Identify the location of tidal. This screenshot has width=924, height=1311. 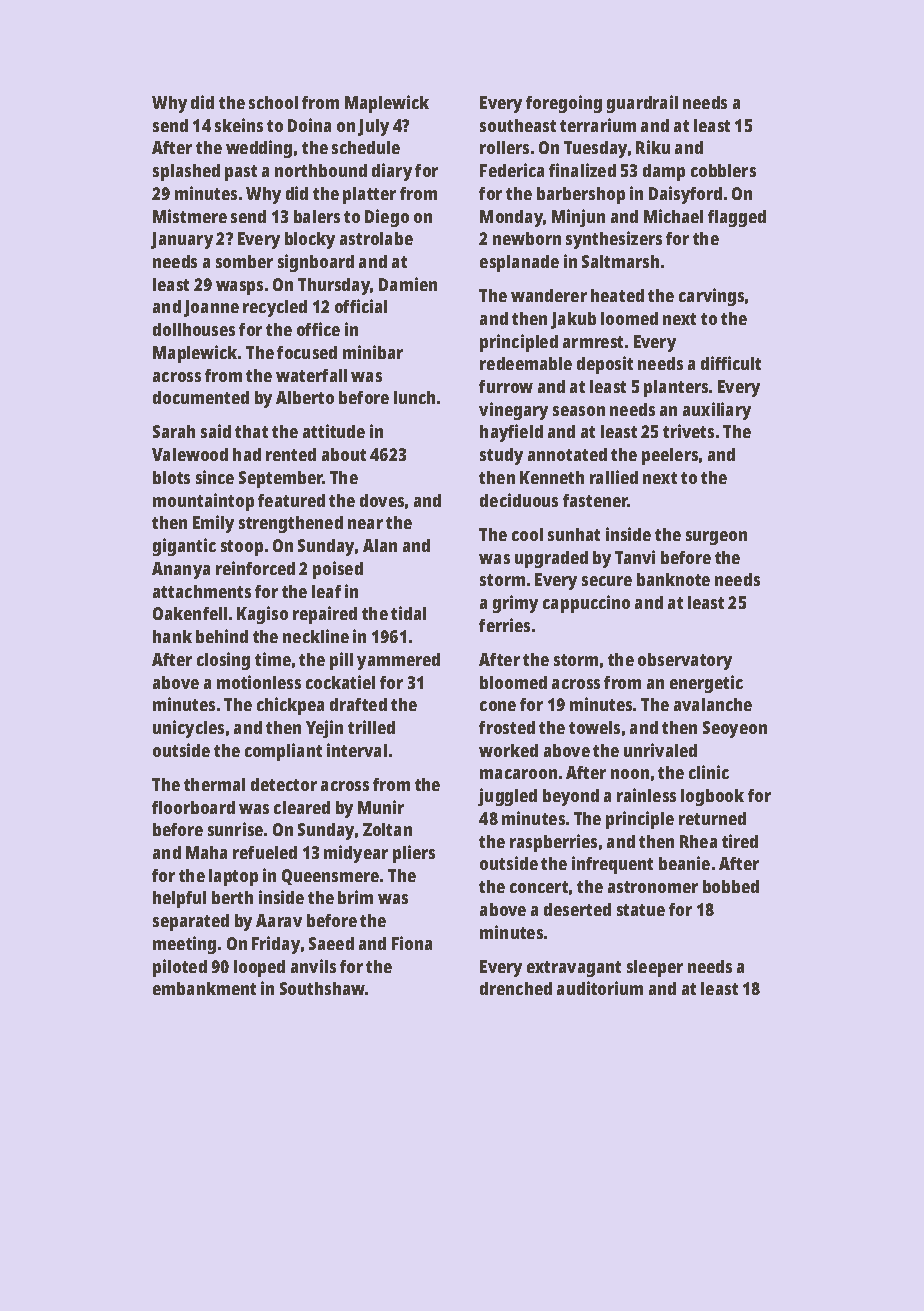
(408, 613).
